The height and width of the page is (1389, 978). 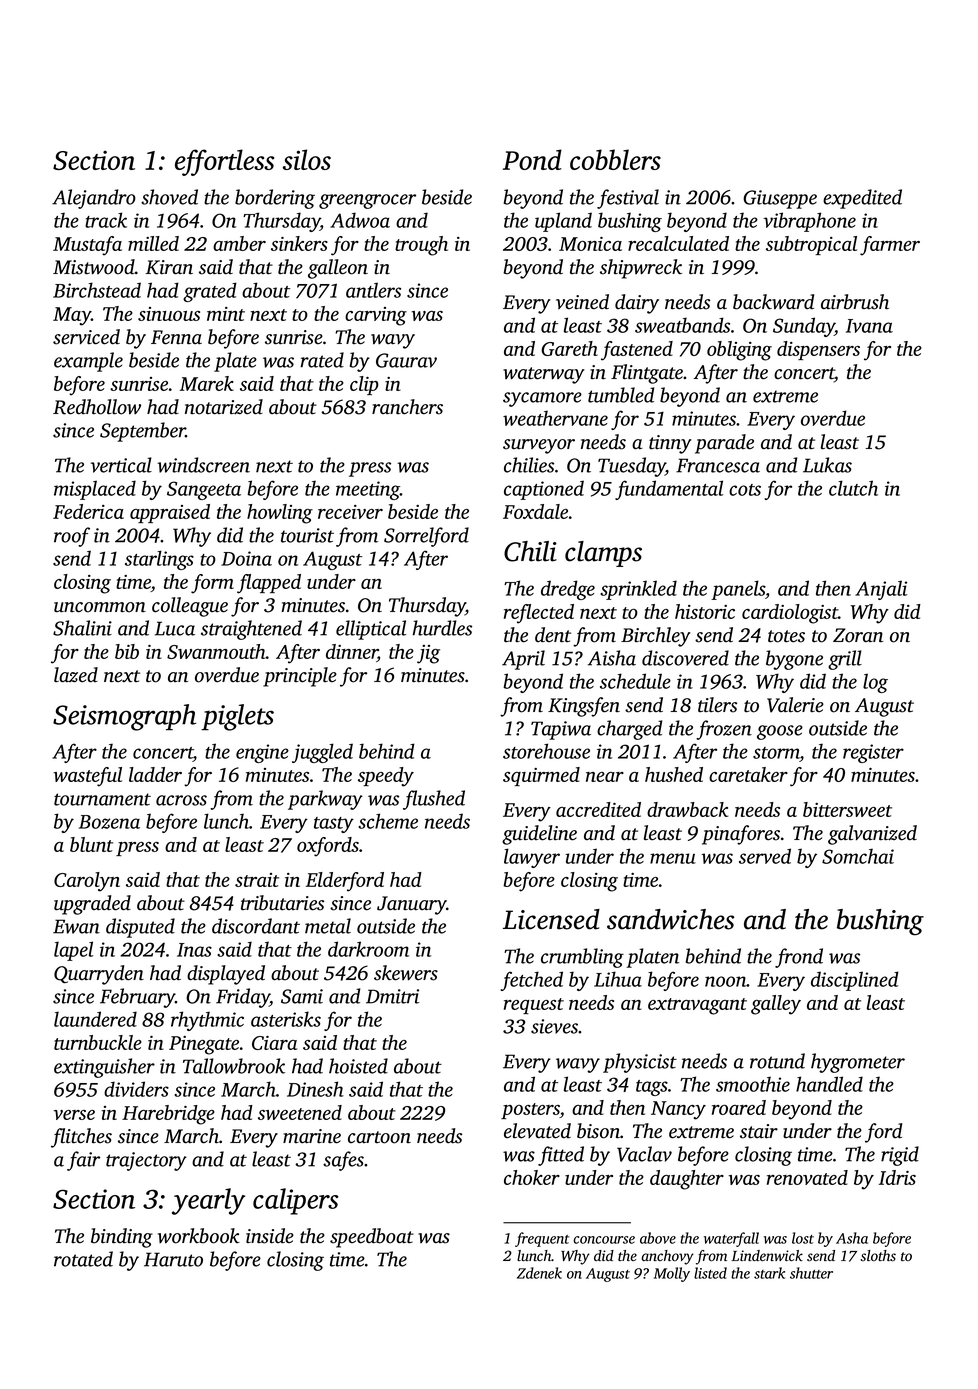 I want to click on expedited, so click(x=862, y=199).
